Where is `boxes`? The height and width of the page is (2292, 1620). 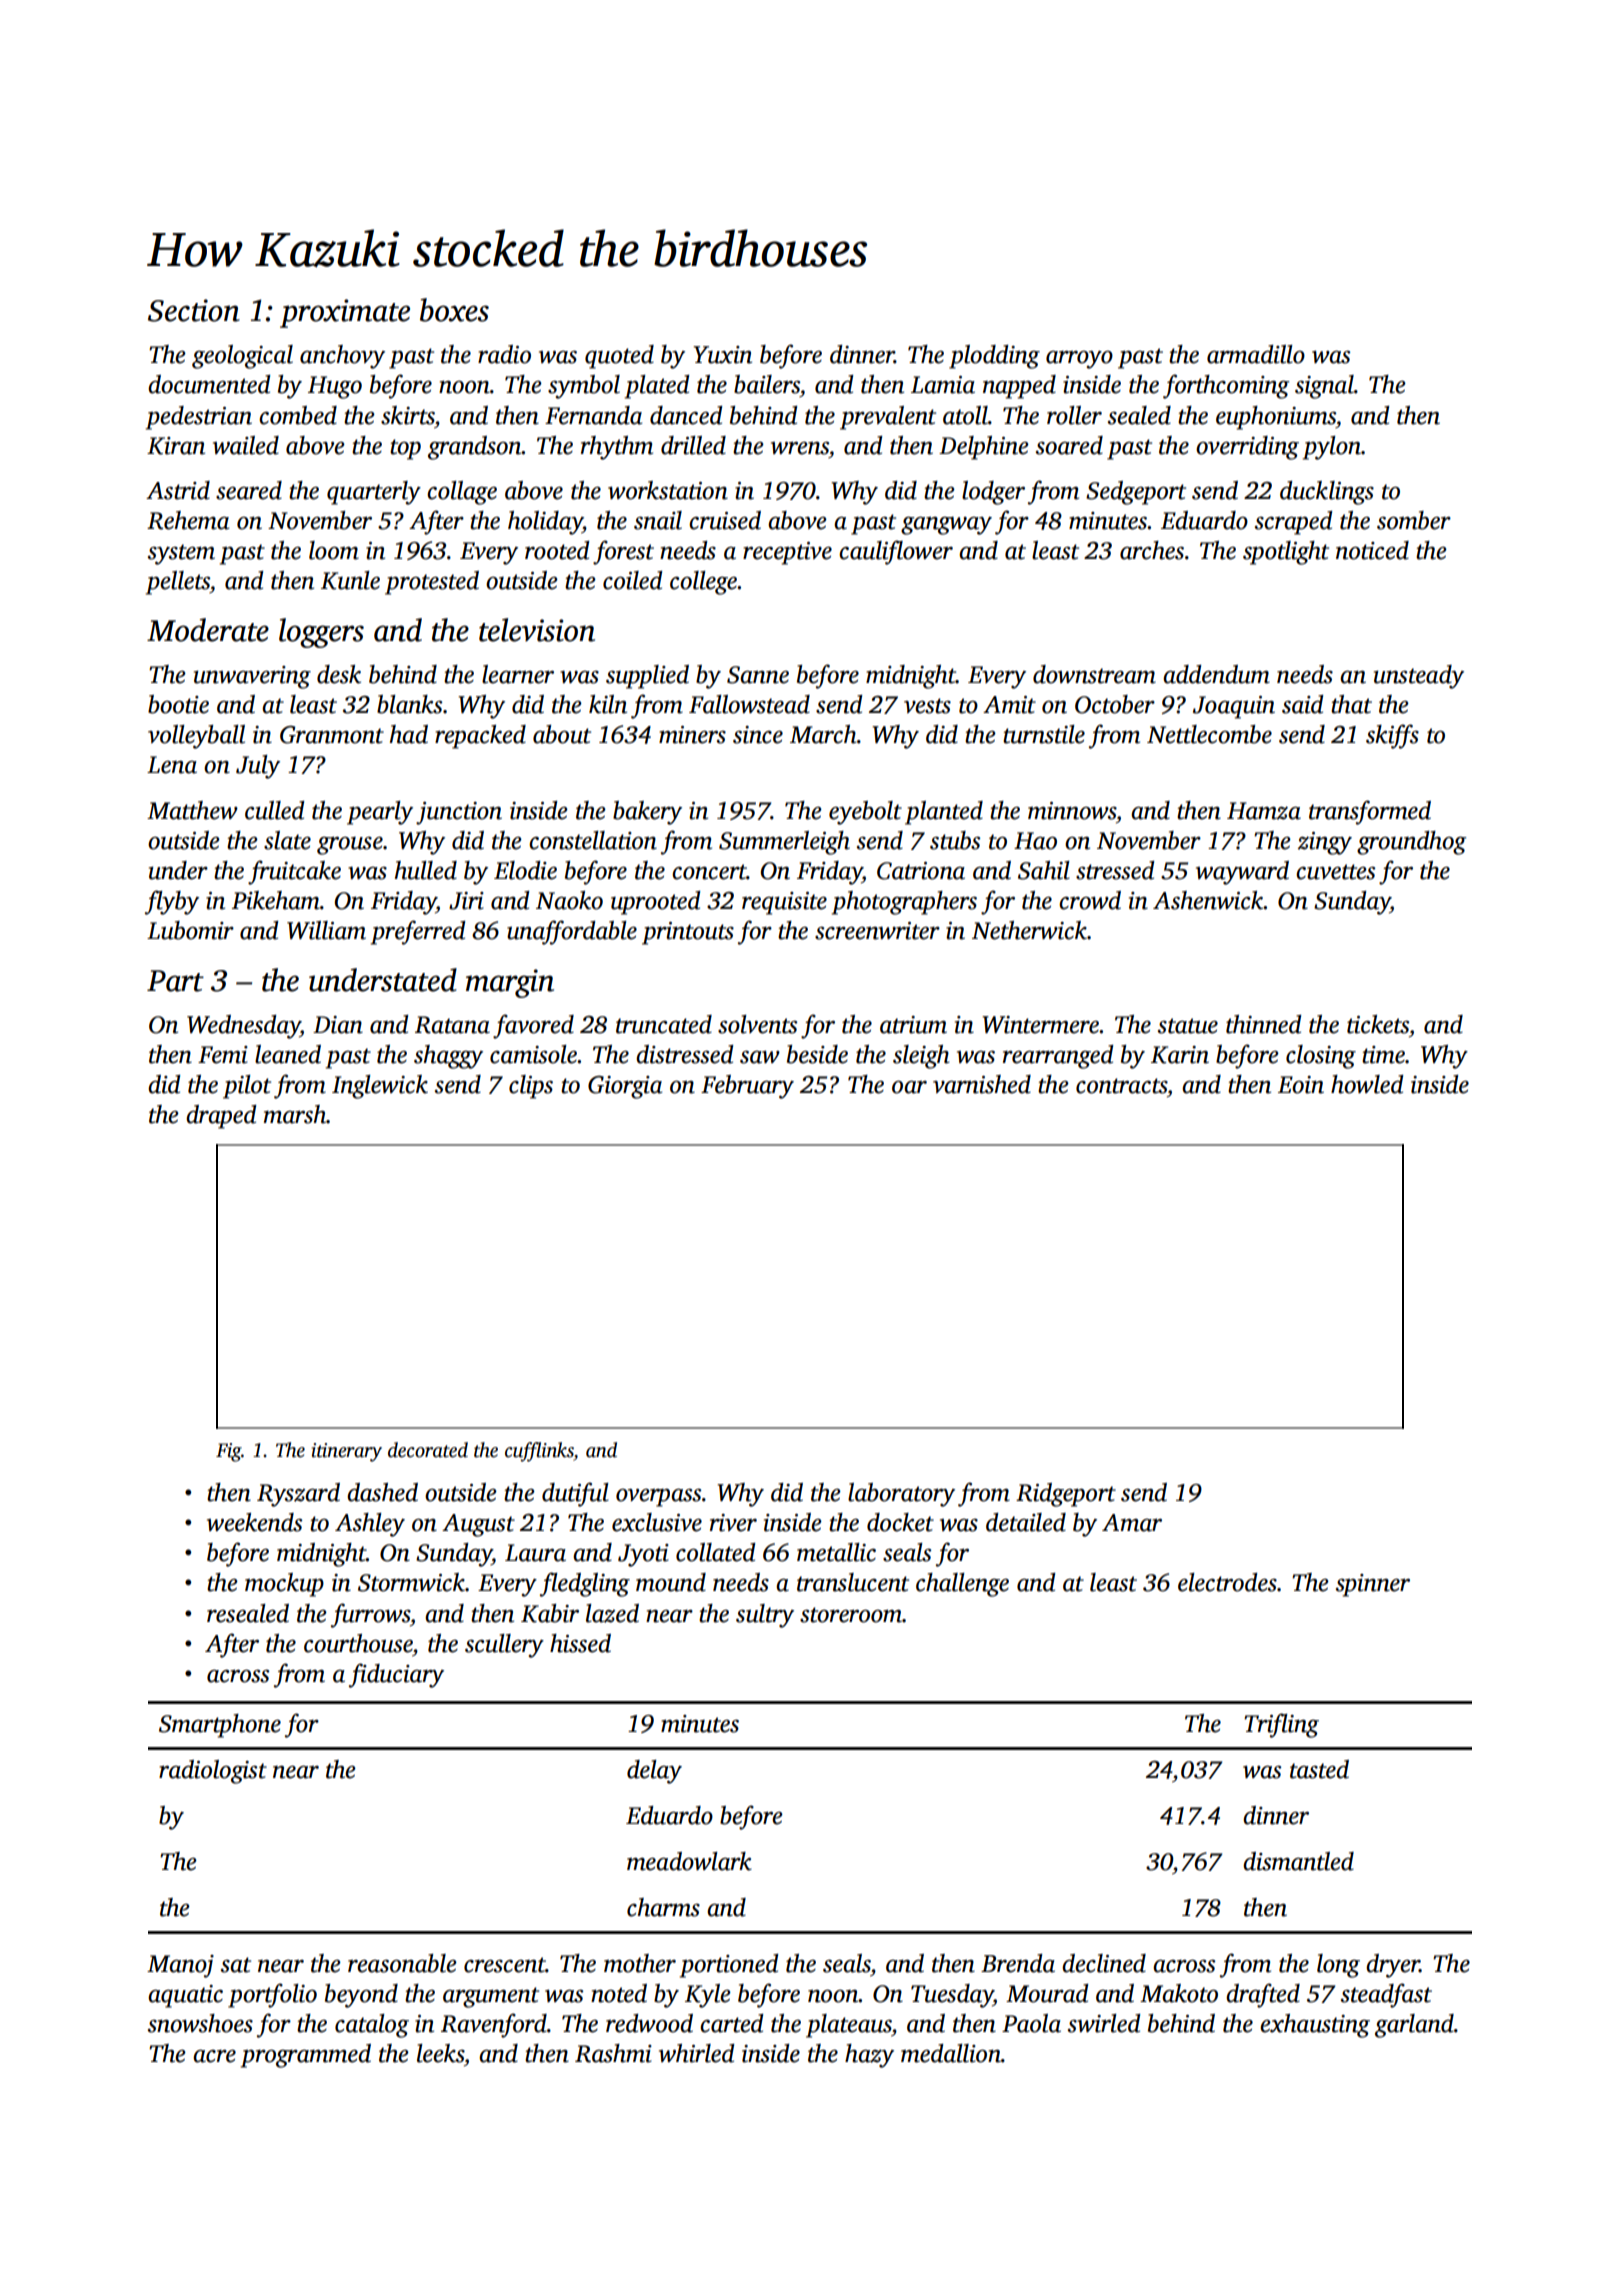 boxes is located at coordinates (454, 310).
